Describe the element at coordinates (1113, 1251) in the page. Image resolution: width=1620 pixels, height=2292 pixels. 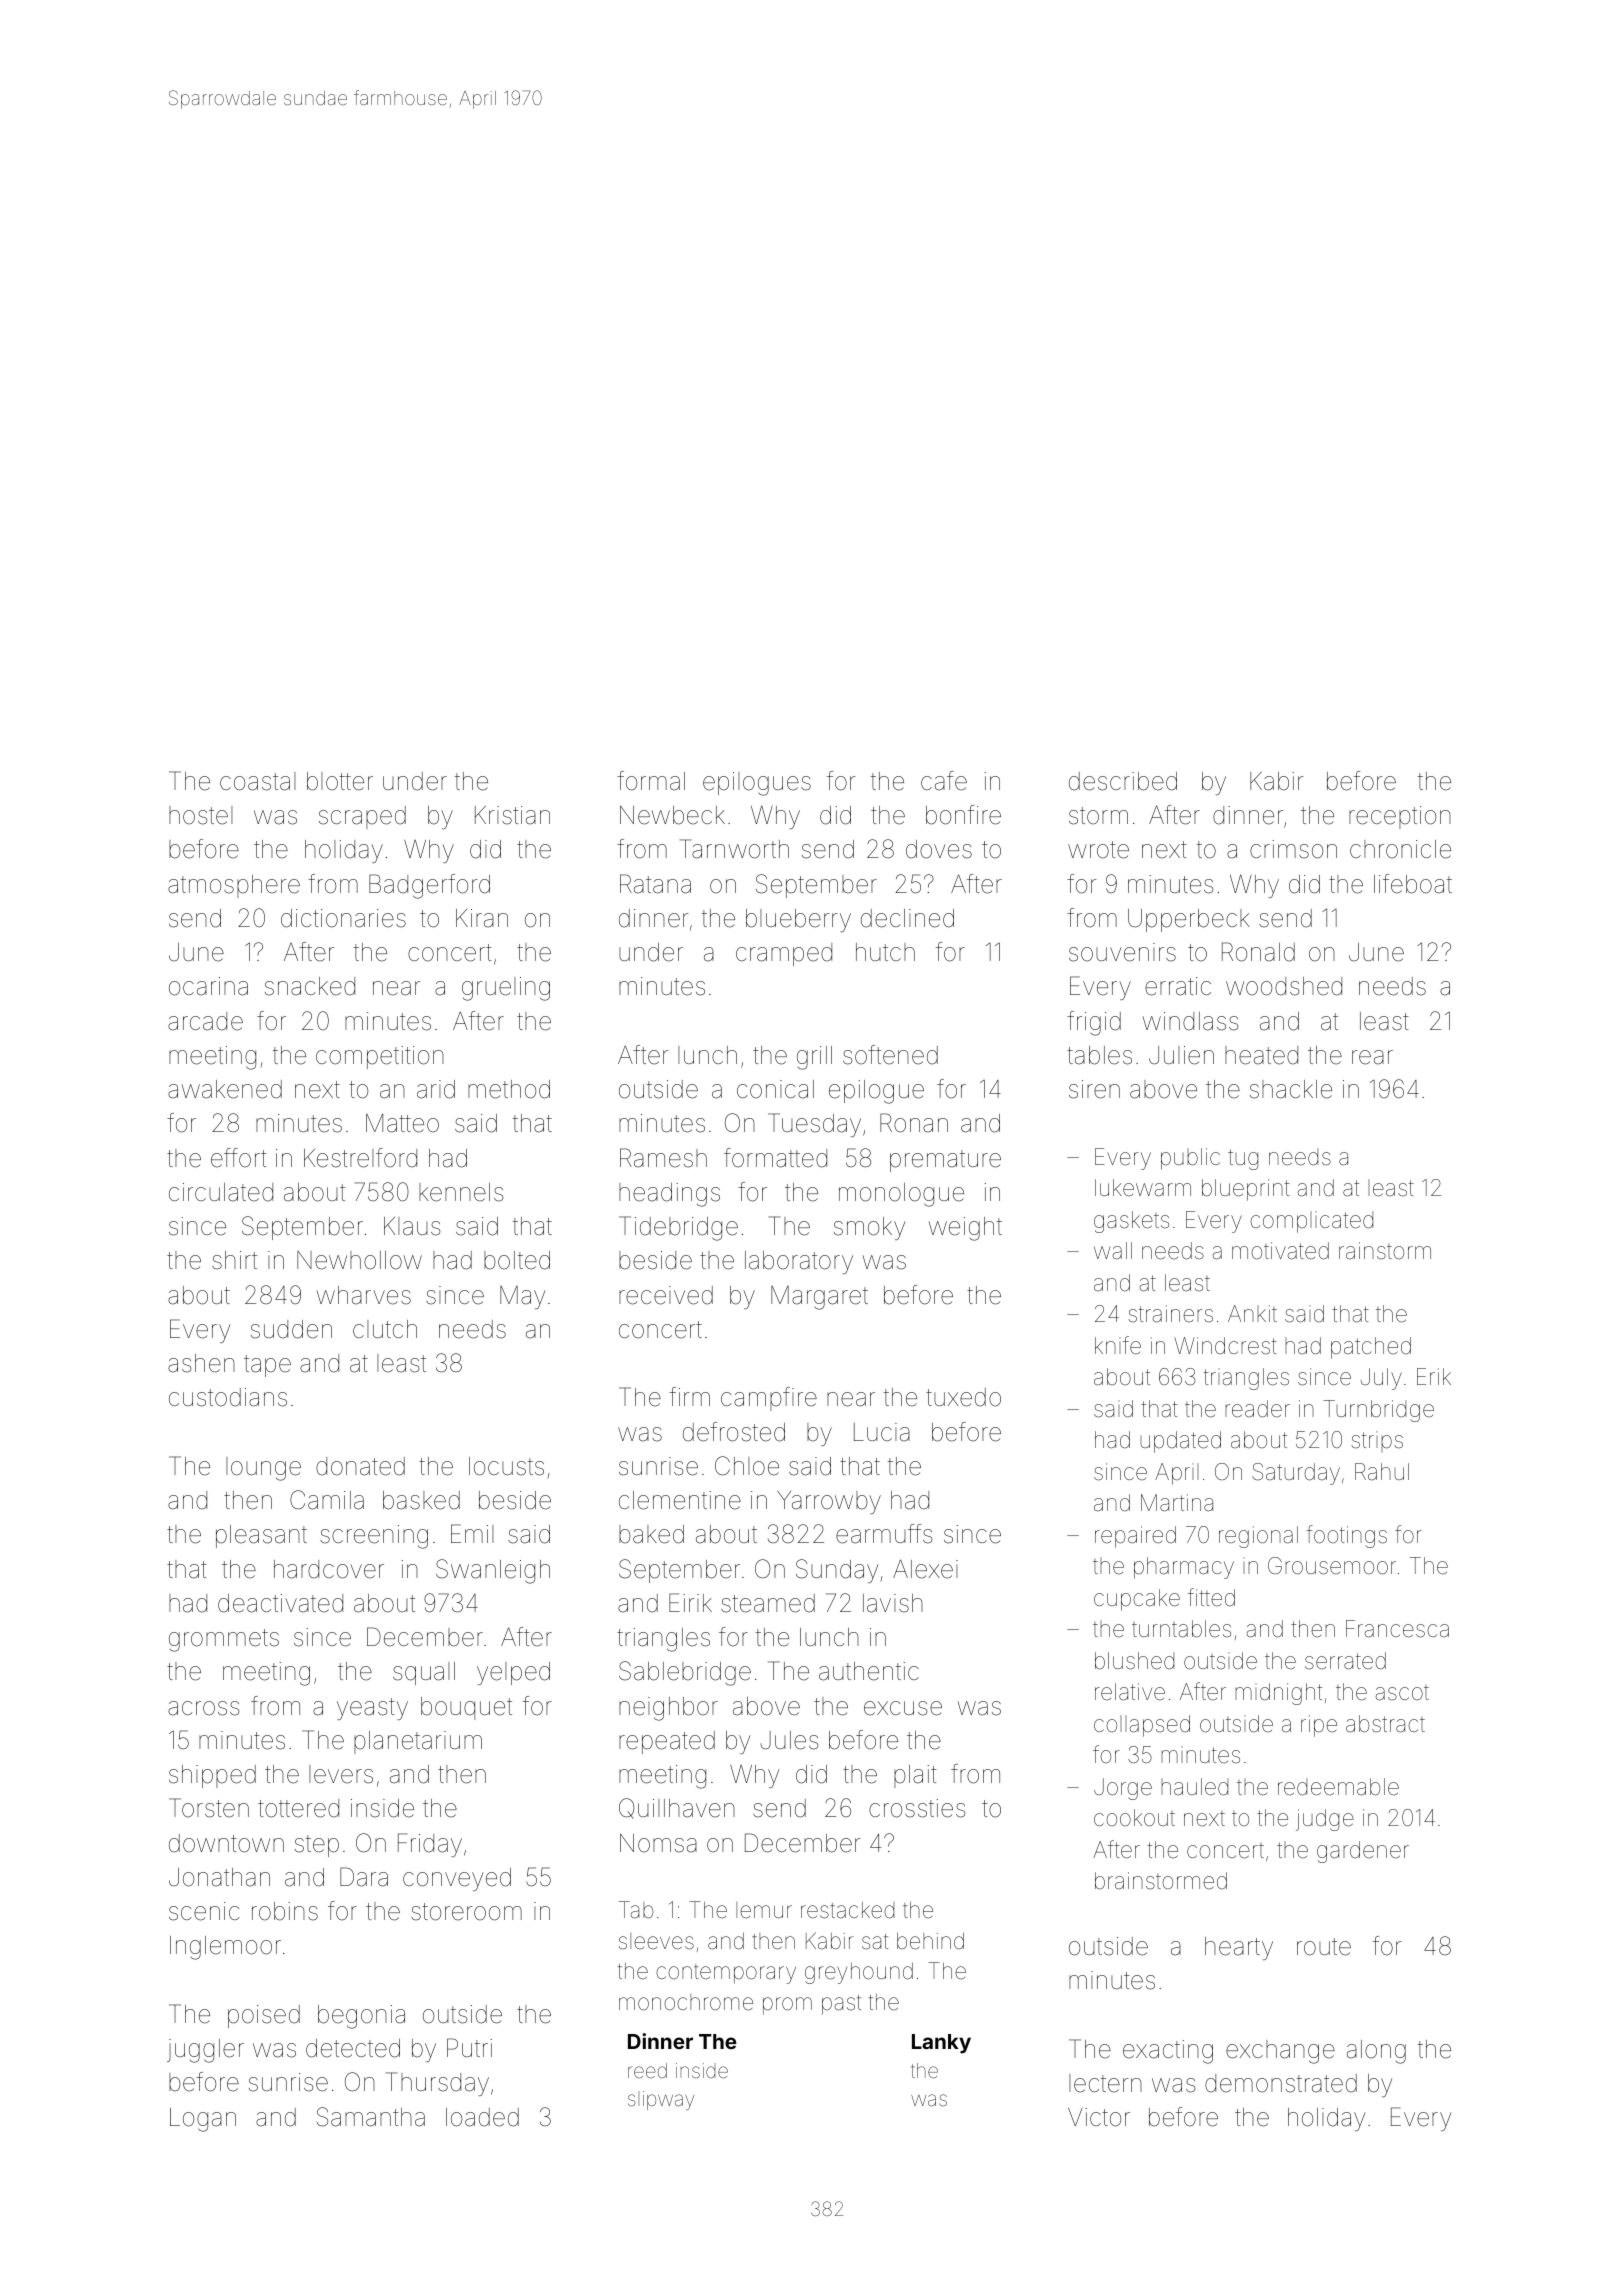
I see `wall` at that location.
